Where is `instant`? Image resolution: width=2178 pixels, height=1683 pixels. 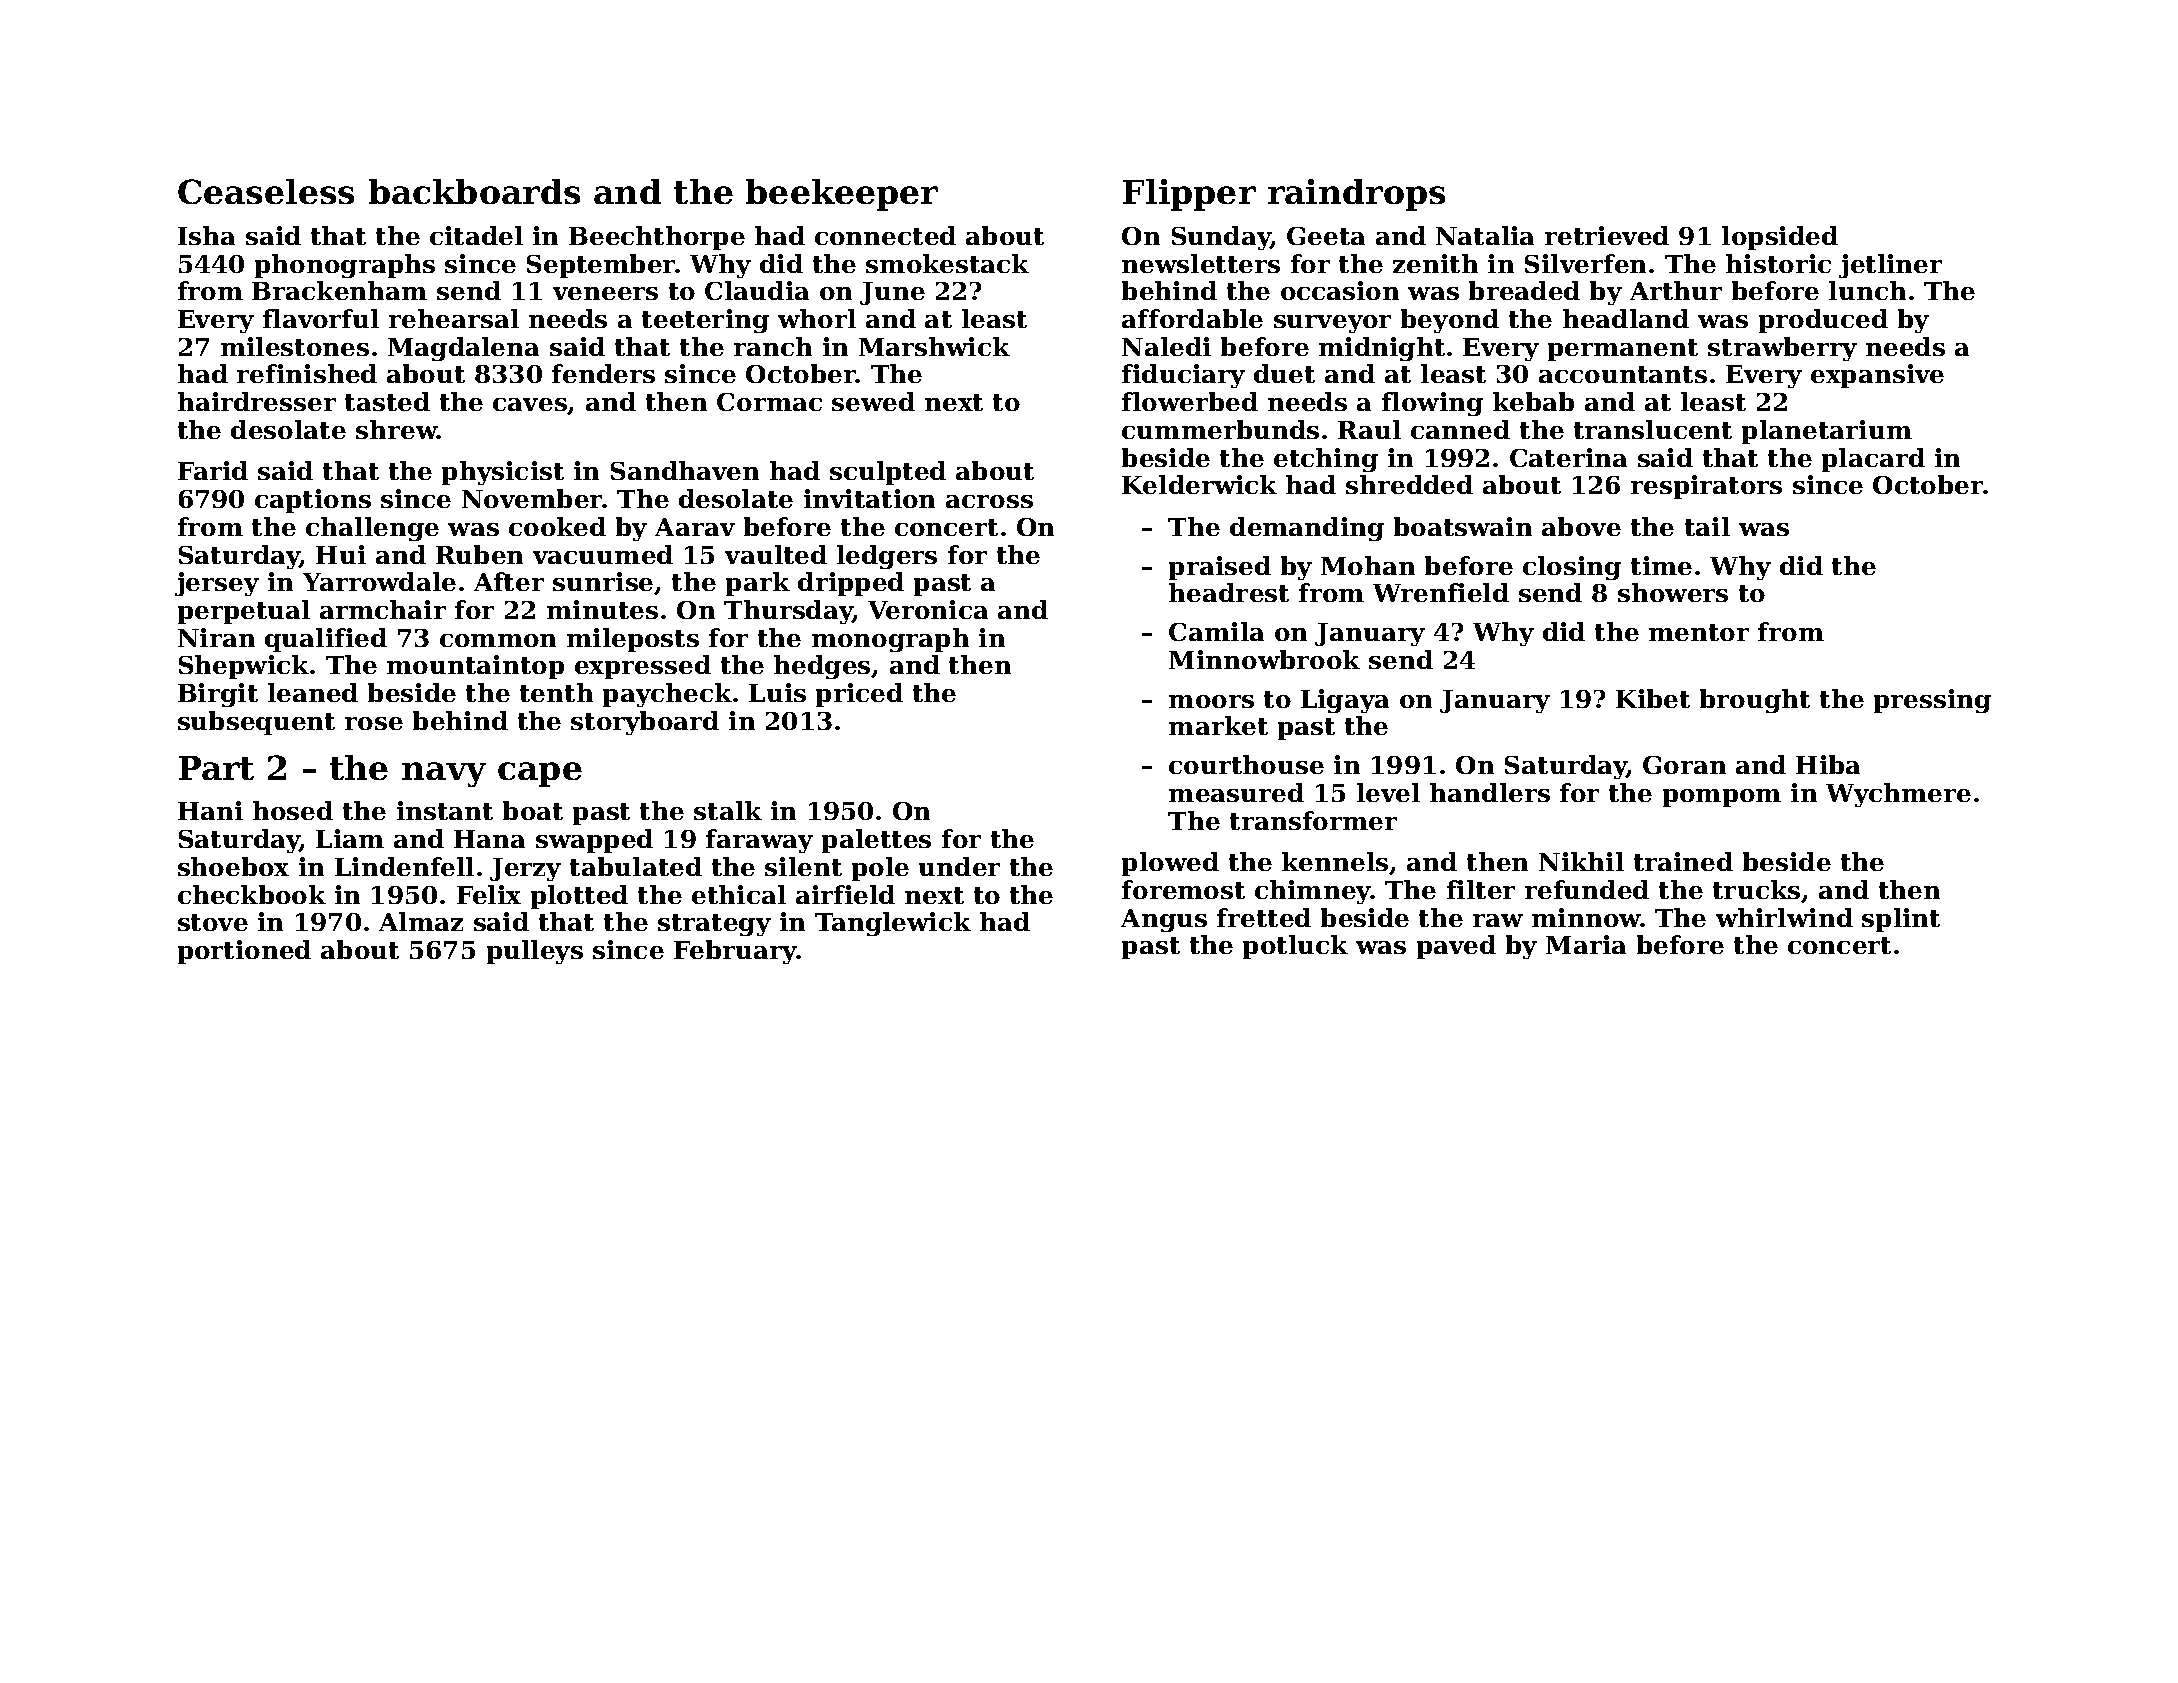
instant is located at coordinates (445, 810).
